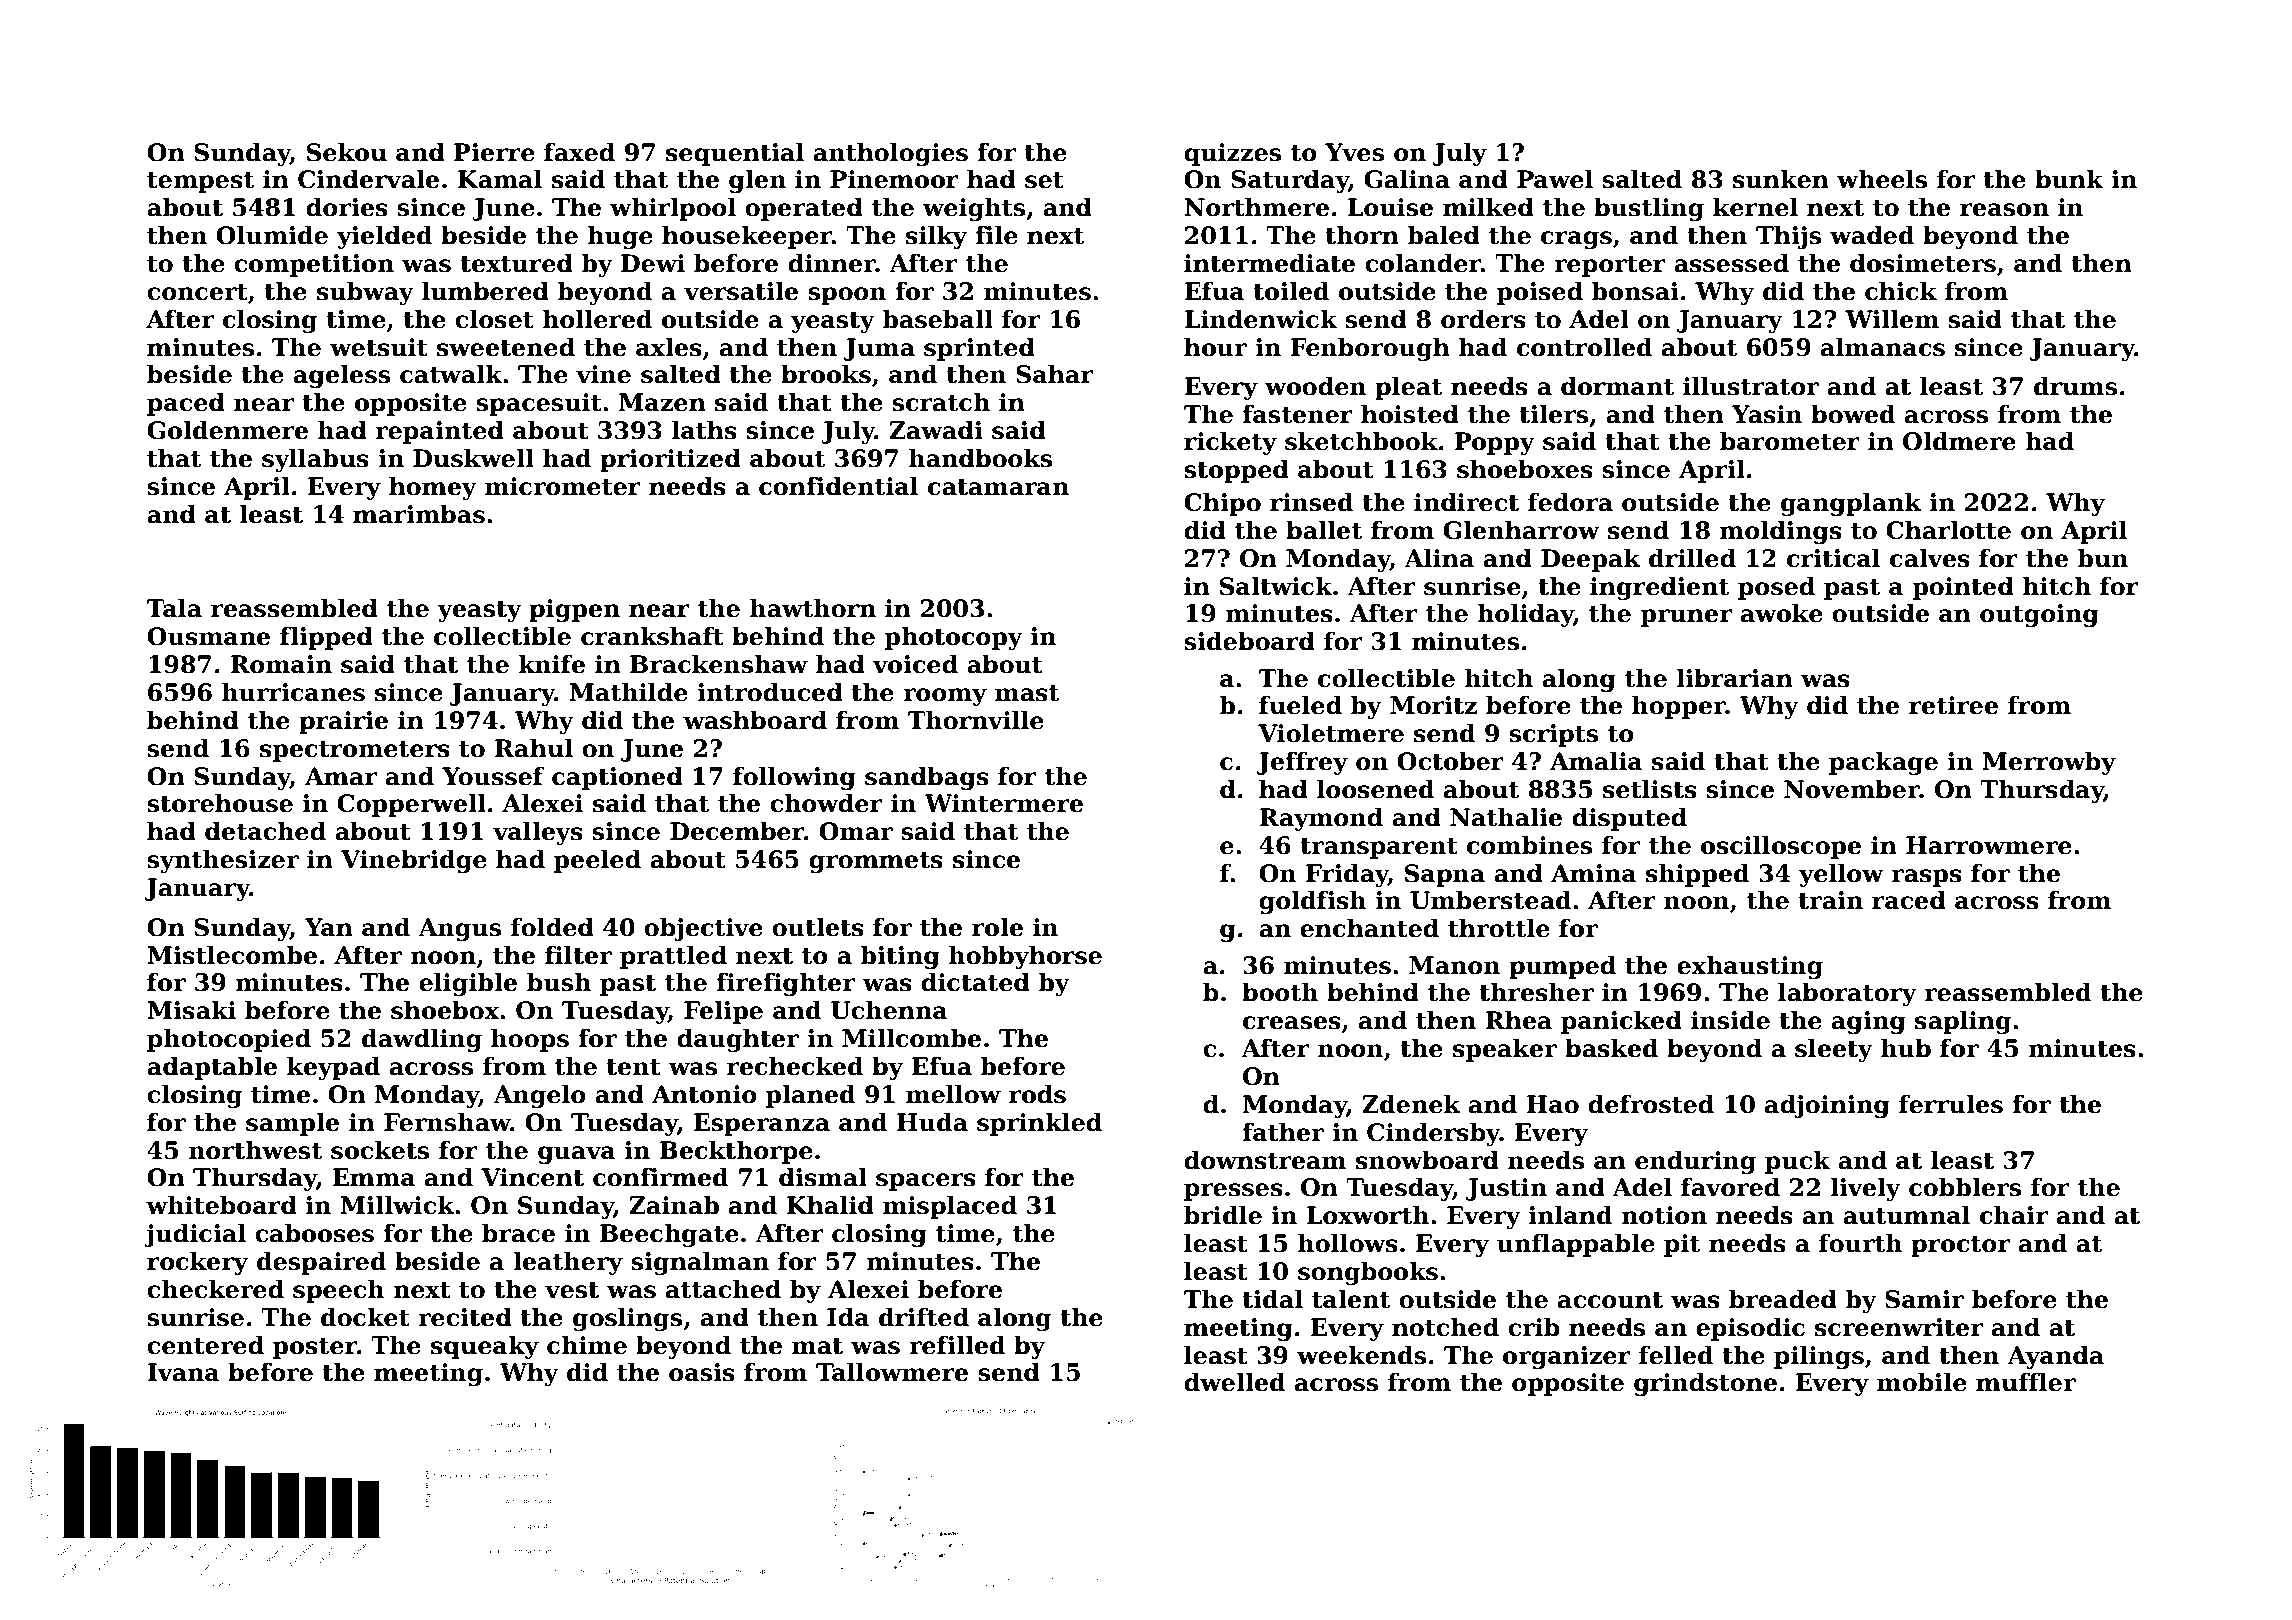 The height and width of the screenshot is (1620, 2292). What do you see at coordinates (1234, 1382) in the screenshot?
I see `dwelled` at bounding box center [1234, 1382].
